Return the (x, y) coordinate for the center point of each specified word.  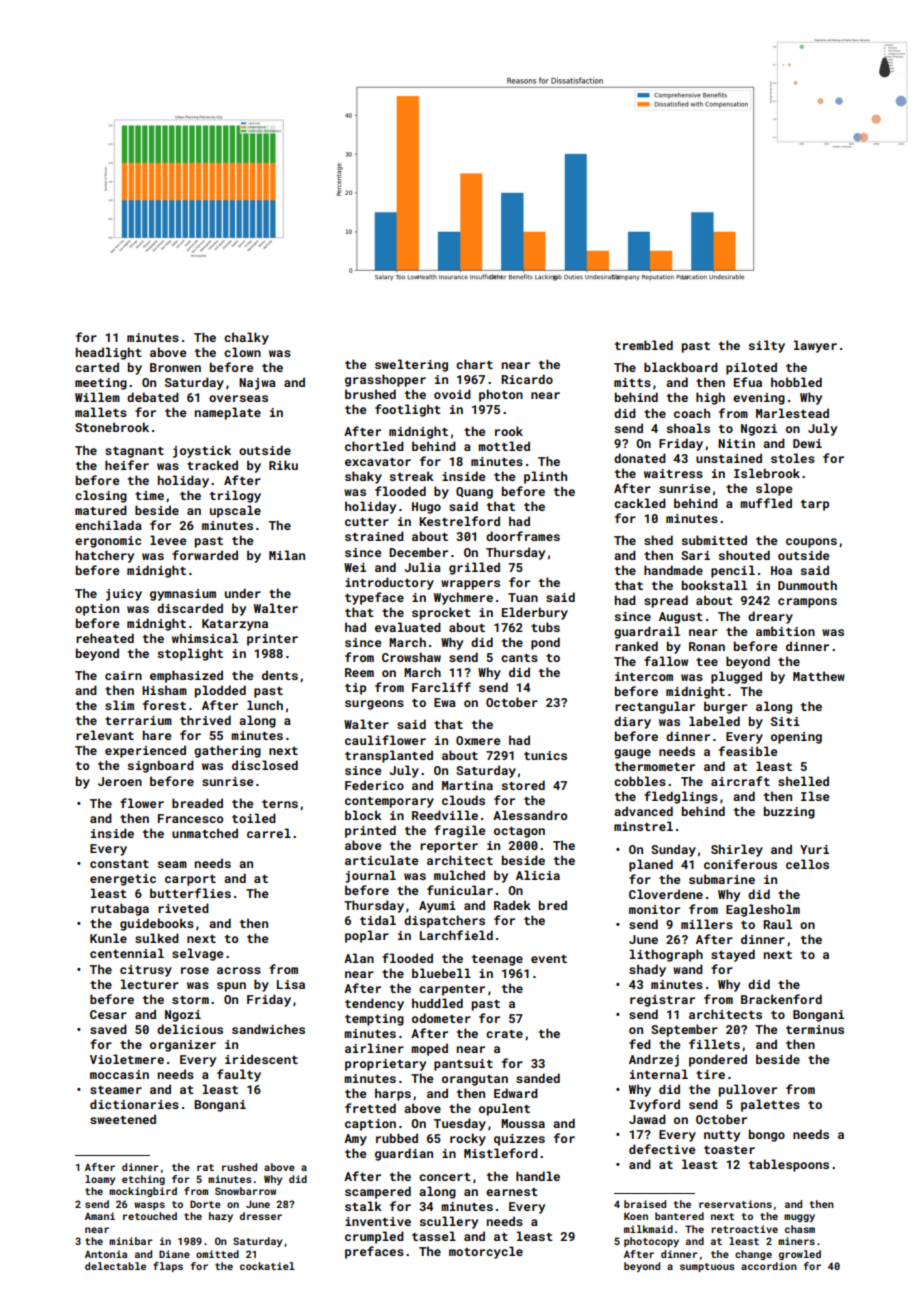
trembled (644, 345)
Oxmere (478, 740)
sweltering (411, 365)
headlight (109, 353)
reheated (105, 638)
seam (172, 864)
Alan (359, 958)
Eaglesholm (763, 910)
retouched (150, 1216)
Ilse (815, 796)
